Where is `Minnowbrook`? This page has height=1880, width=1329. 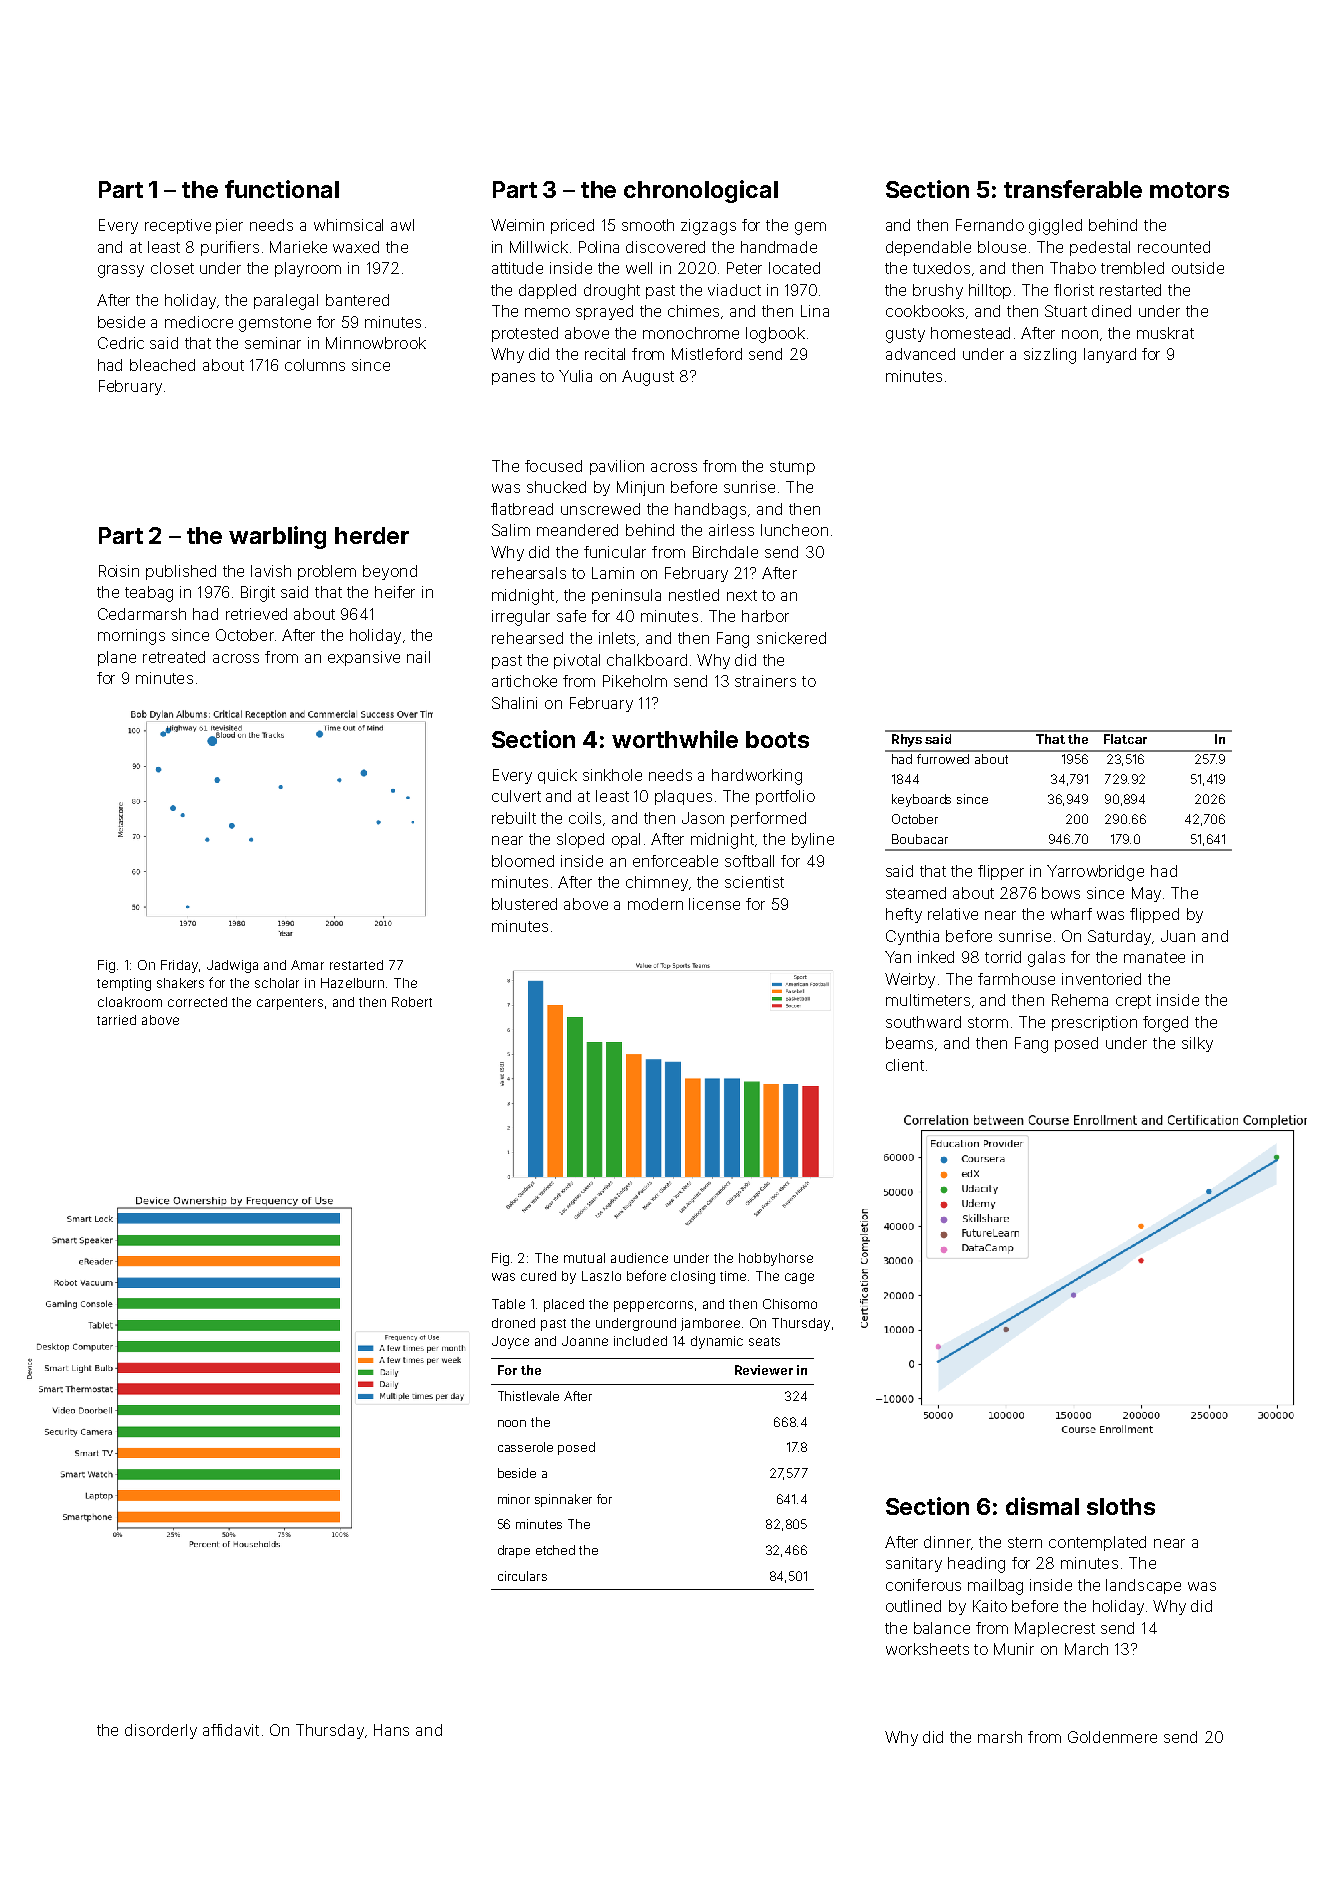 Minnowbrook is located at coordinates (376, 343).
